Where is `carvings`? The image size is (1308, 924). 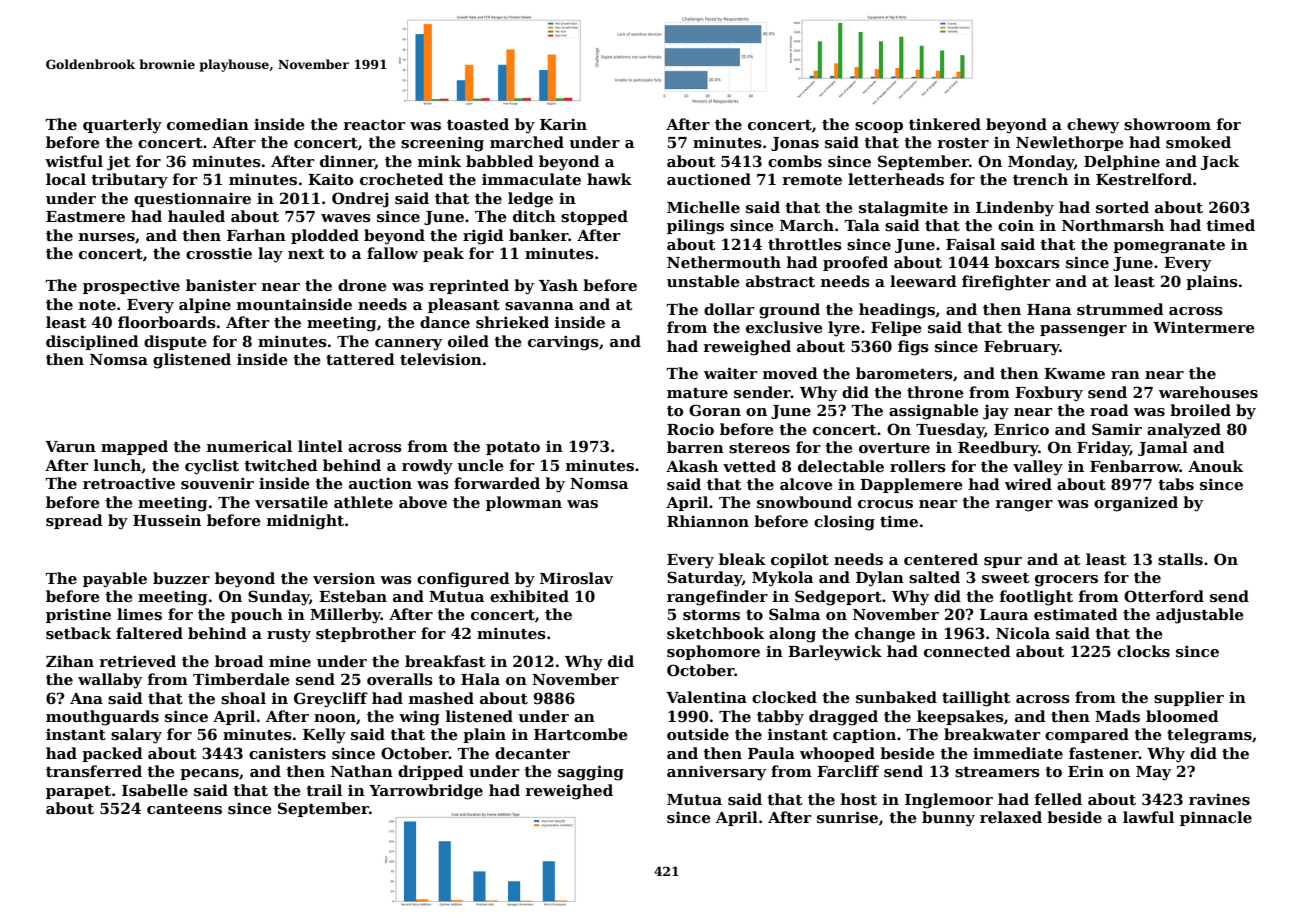 carvings is located at coordinates (563, 343).
